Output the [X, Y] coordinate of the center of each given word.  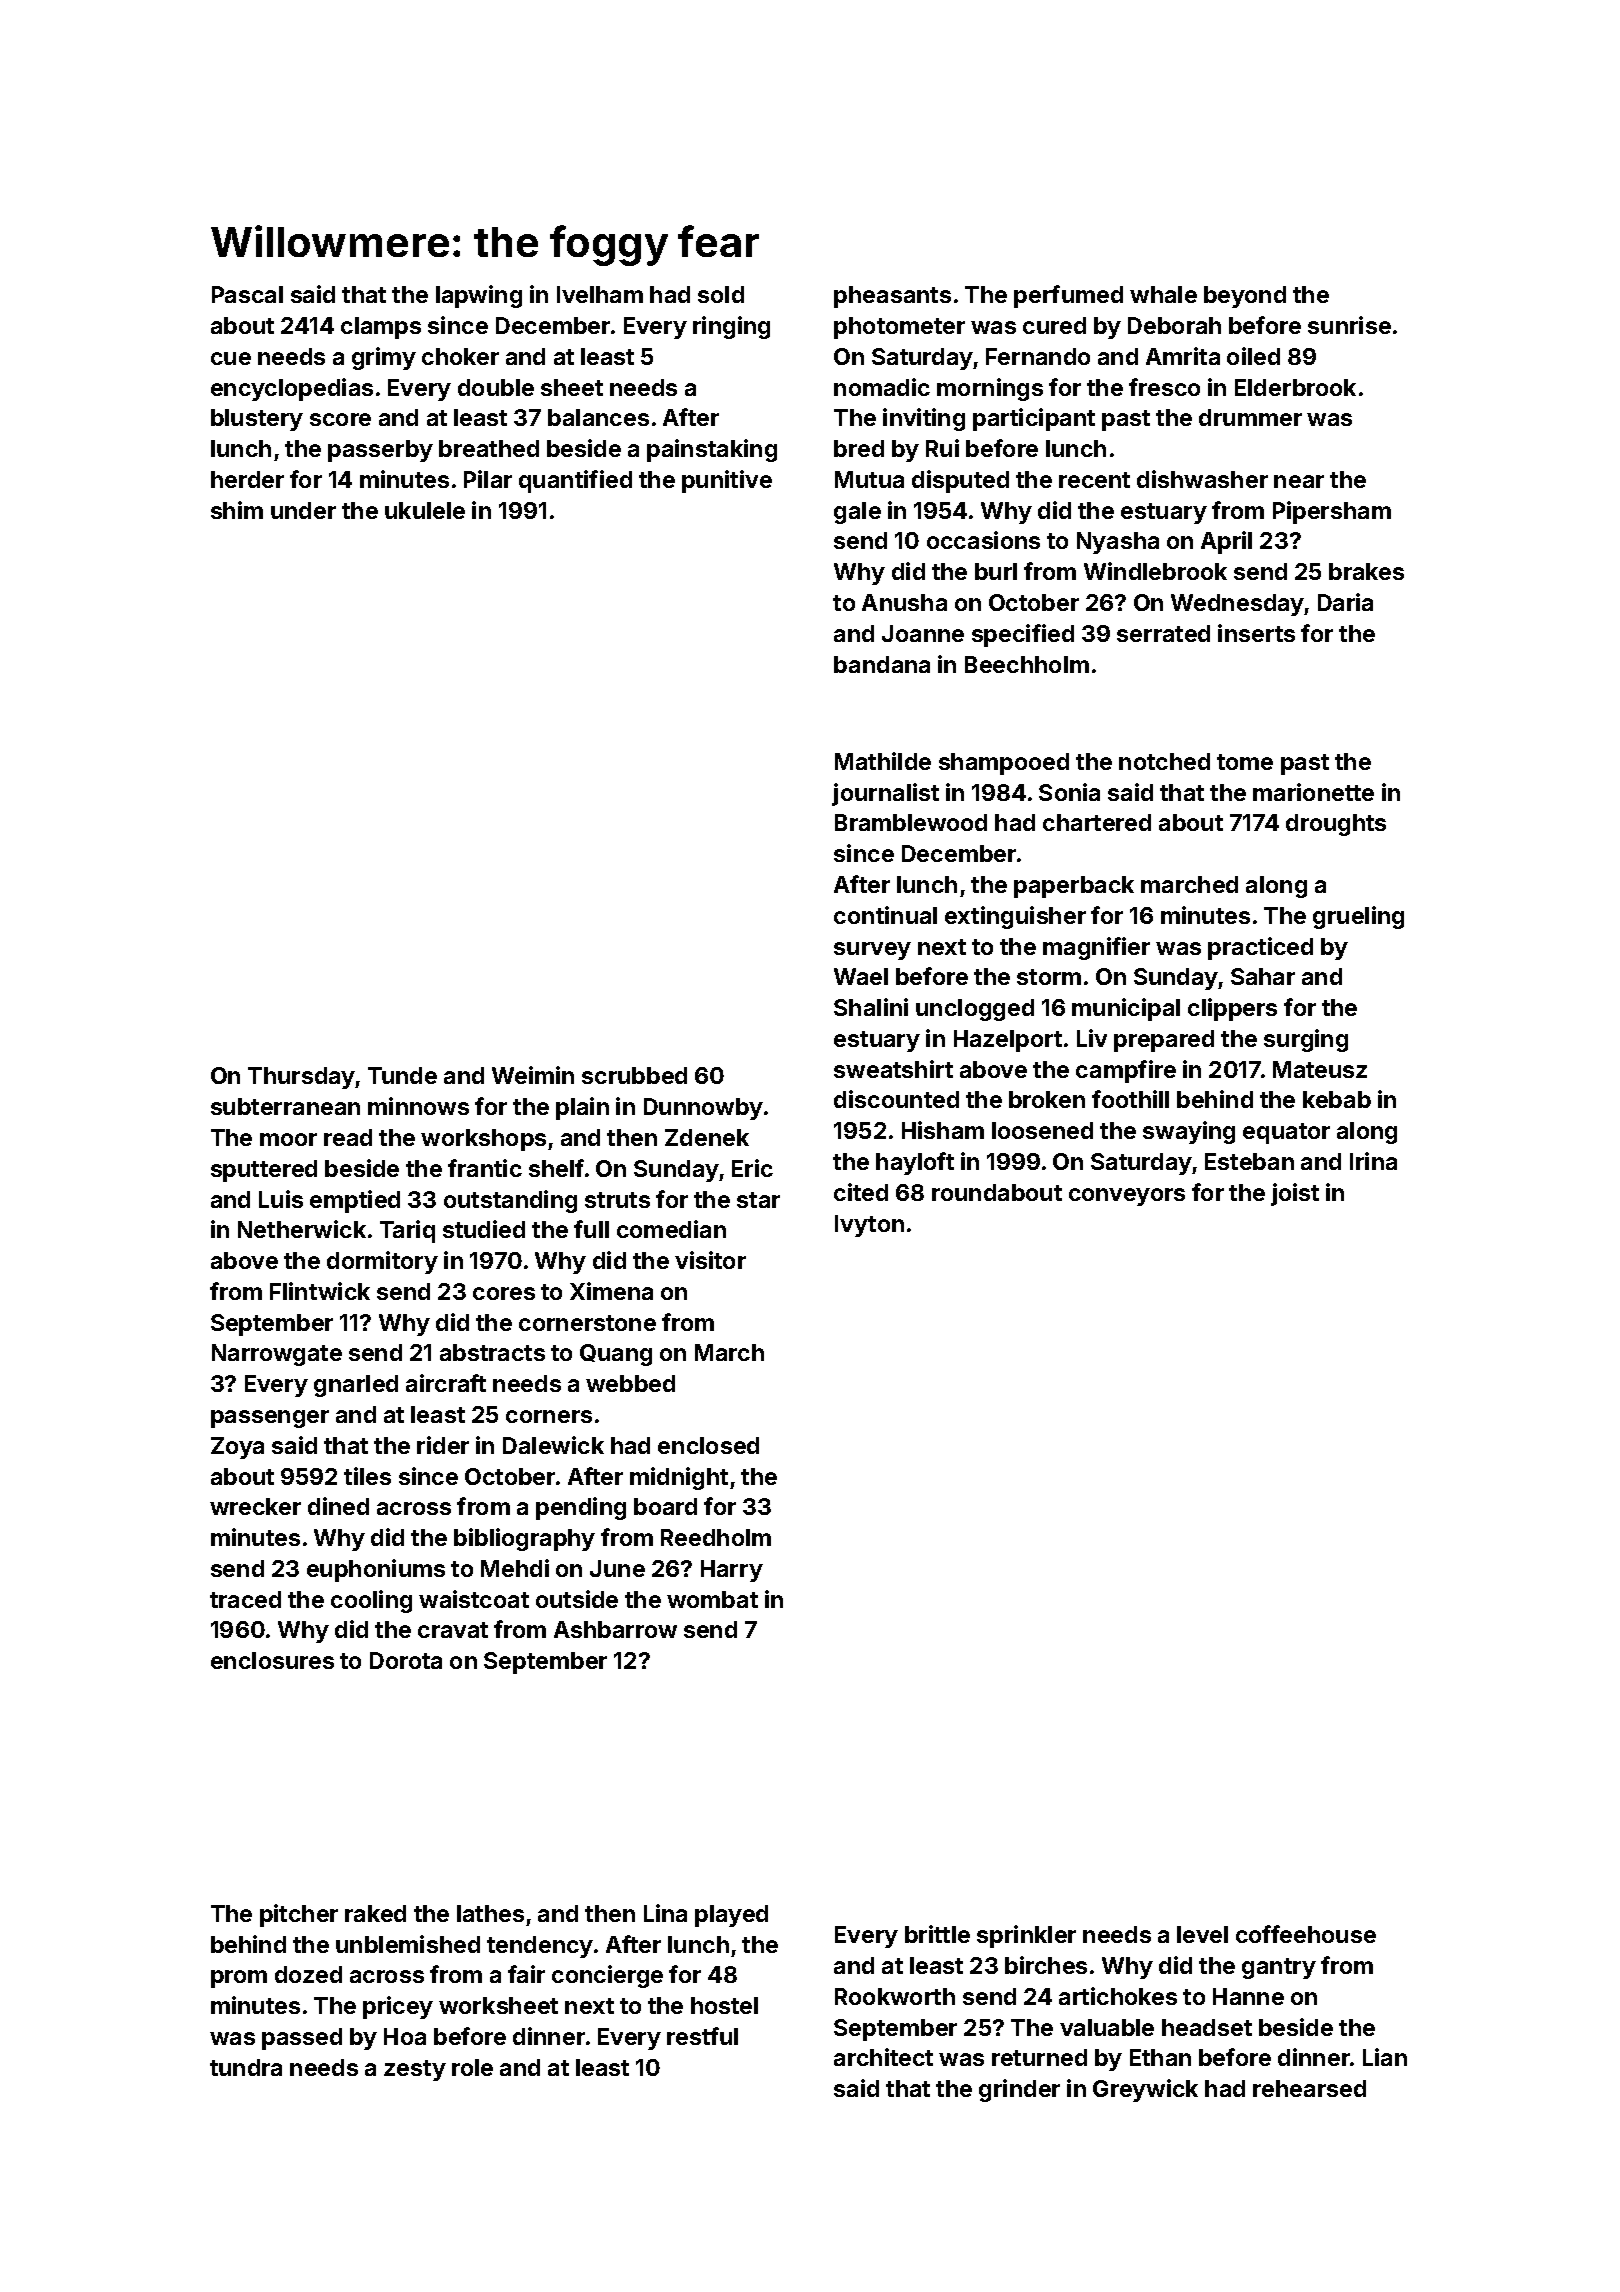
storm [1049, 977]
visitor [710, 1260]
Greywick [1145, 2090]
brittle [937, 1934]
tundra [246, 2067]
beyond [1245, 297]
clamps [381, 328]
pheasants [892, 297]
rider [443, 1445]
